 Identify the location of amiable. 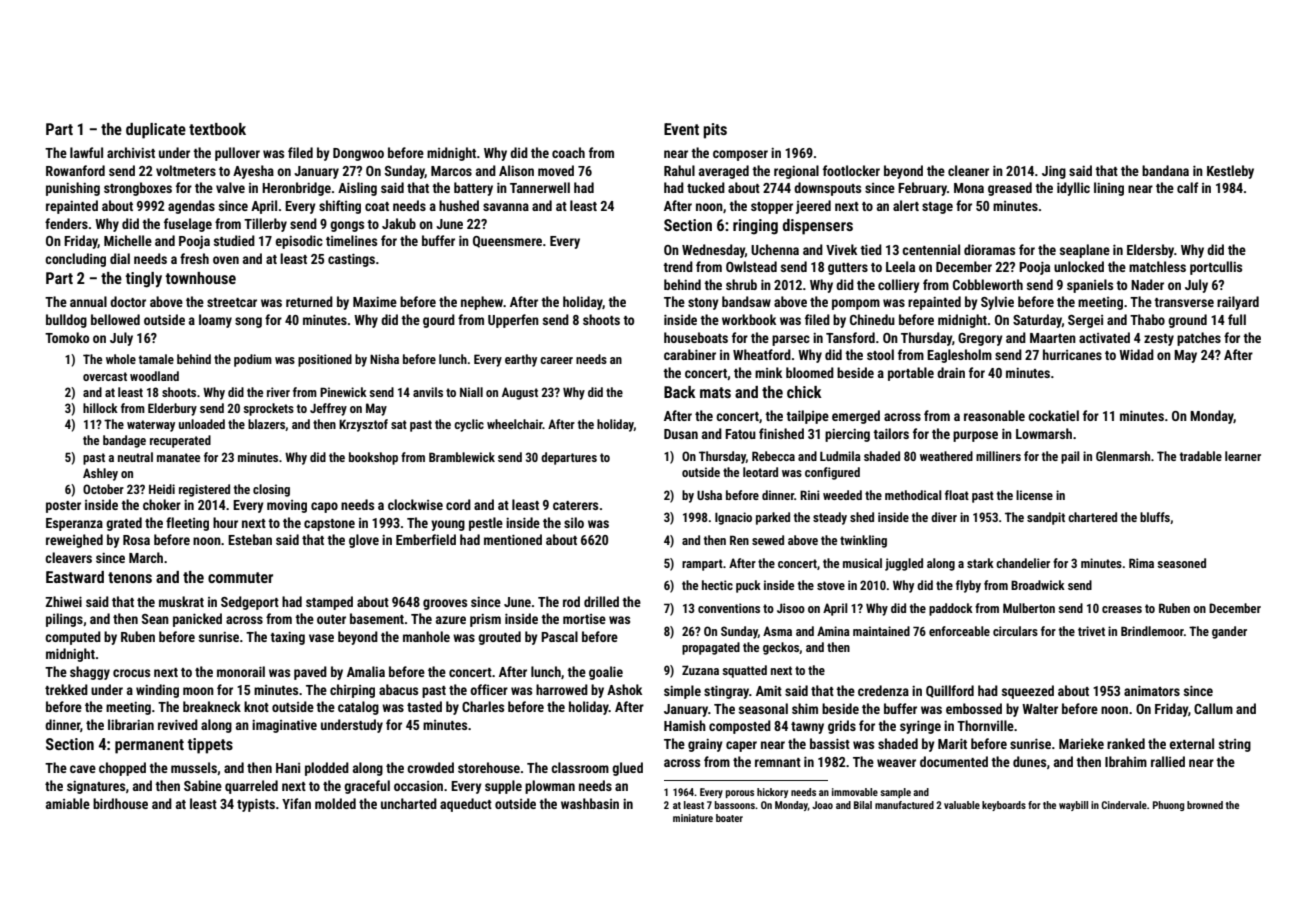
(68, 803).
